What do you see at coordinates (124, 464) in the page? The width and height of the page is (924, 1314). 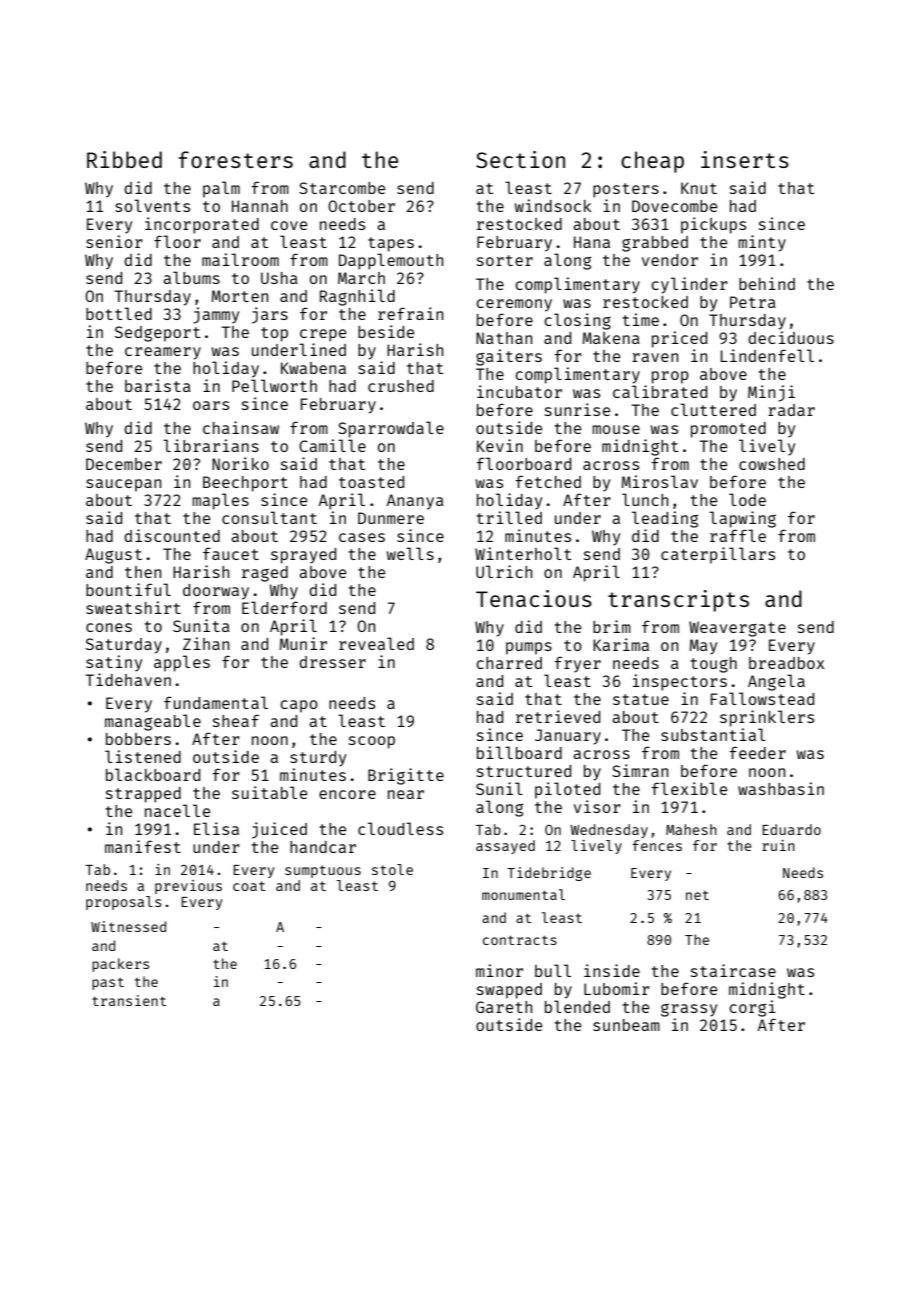 I see `December` at bounding box center [124, 464].
